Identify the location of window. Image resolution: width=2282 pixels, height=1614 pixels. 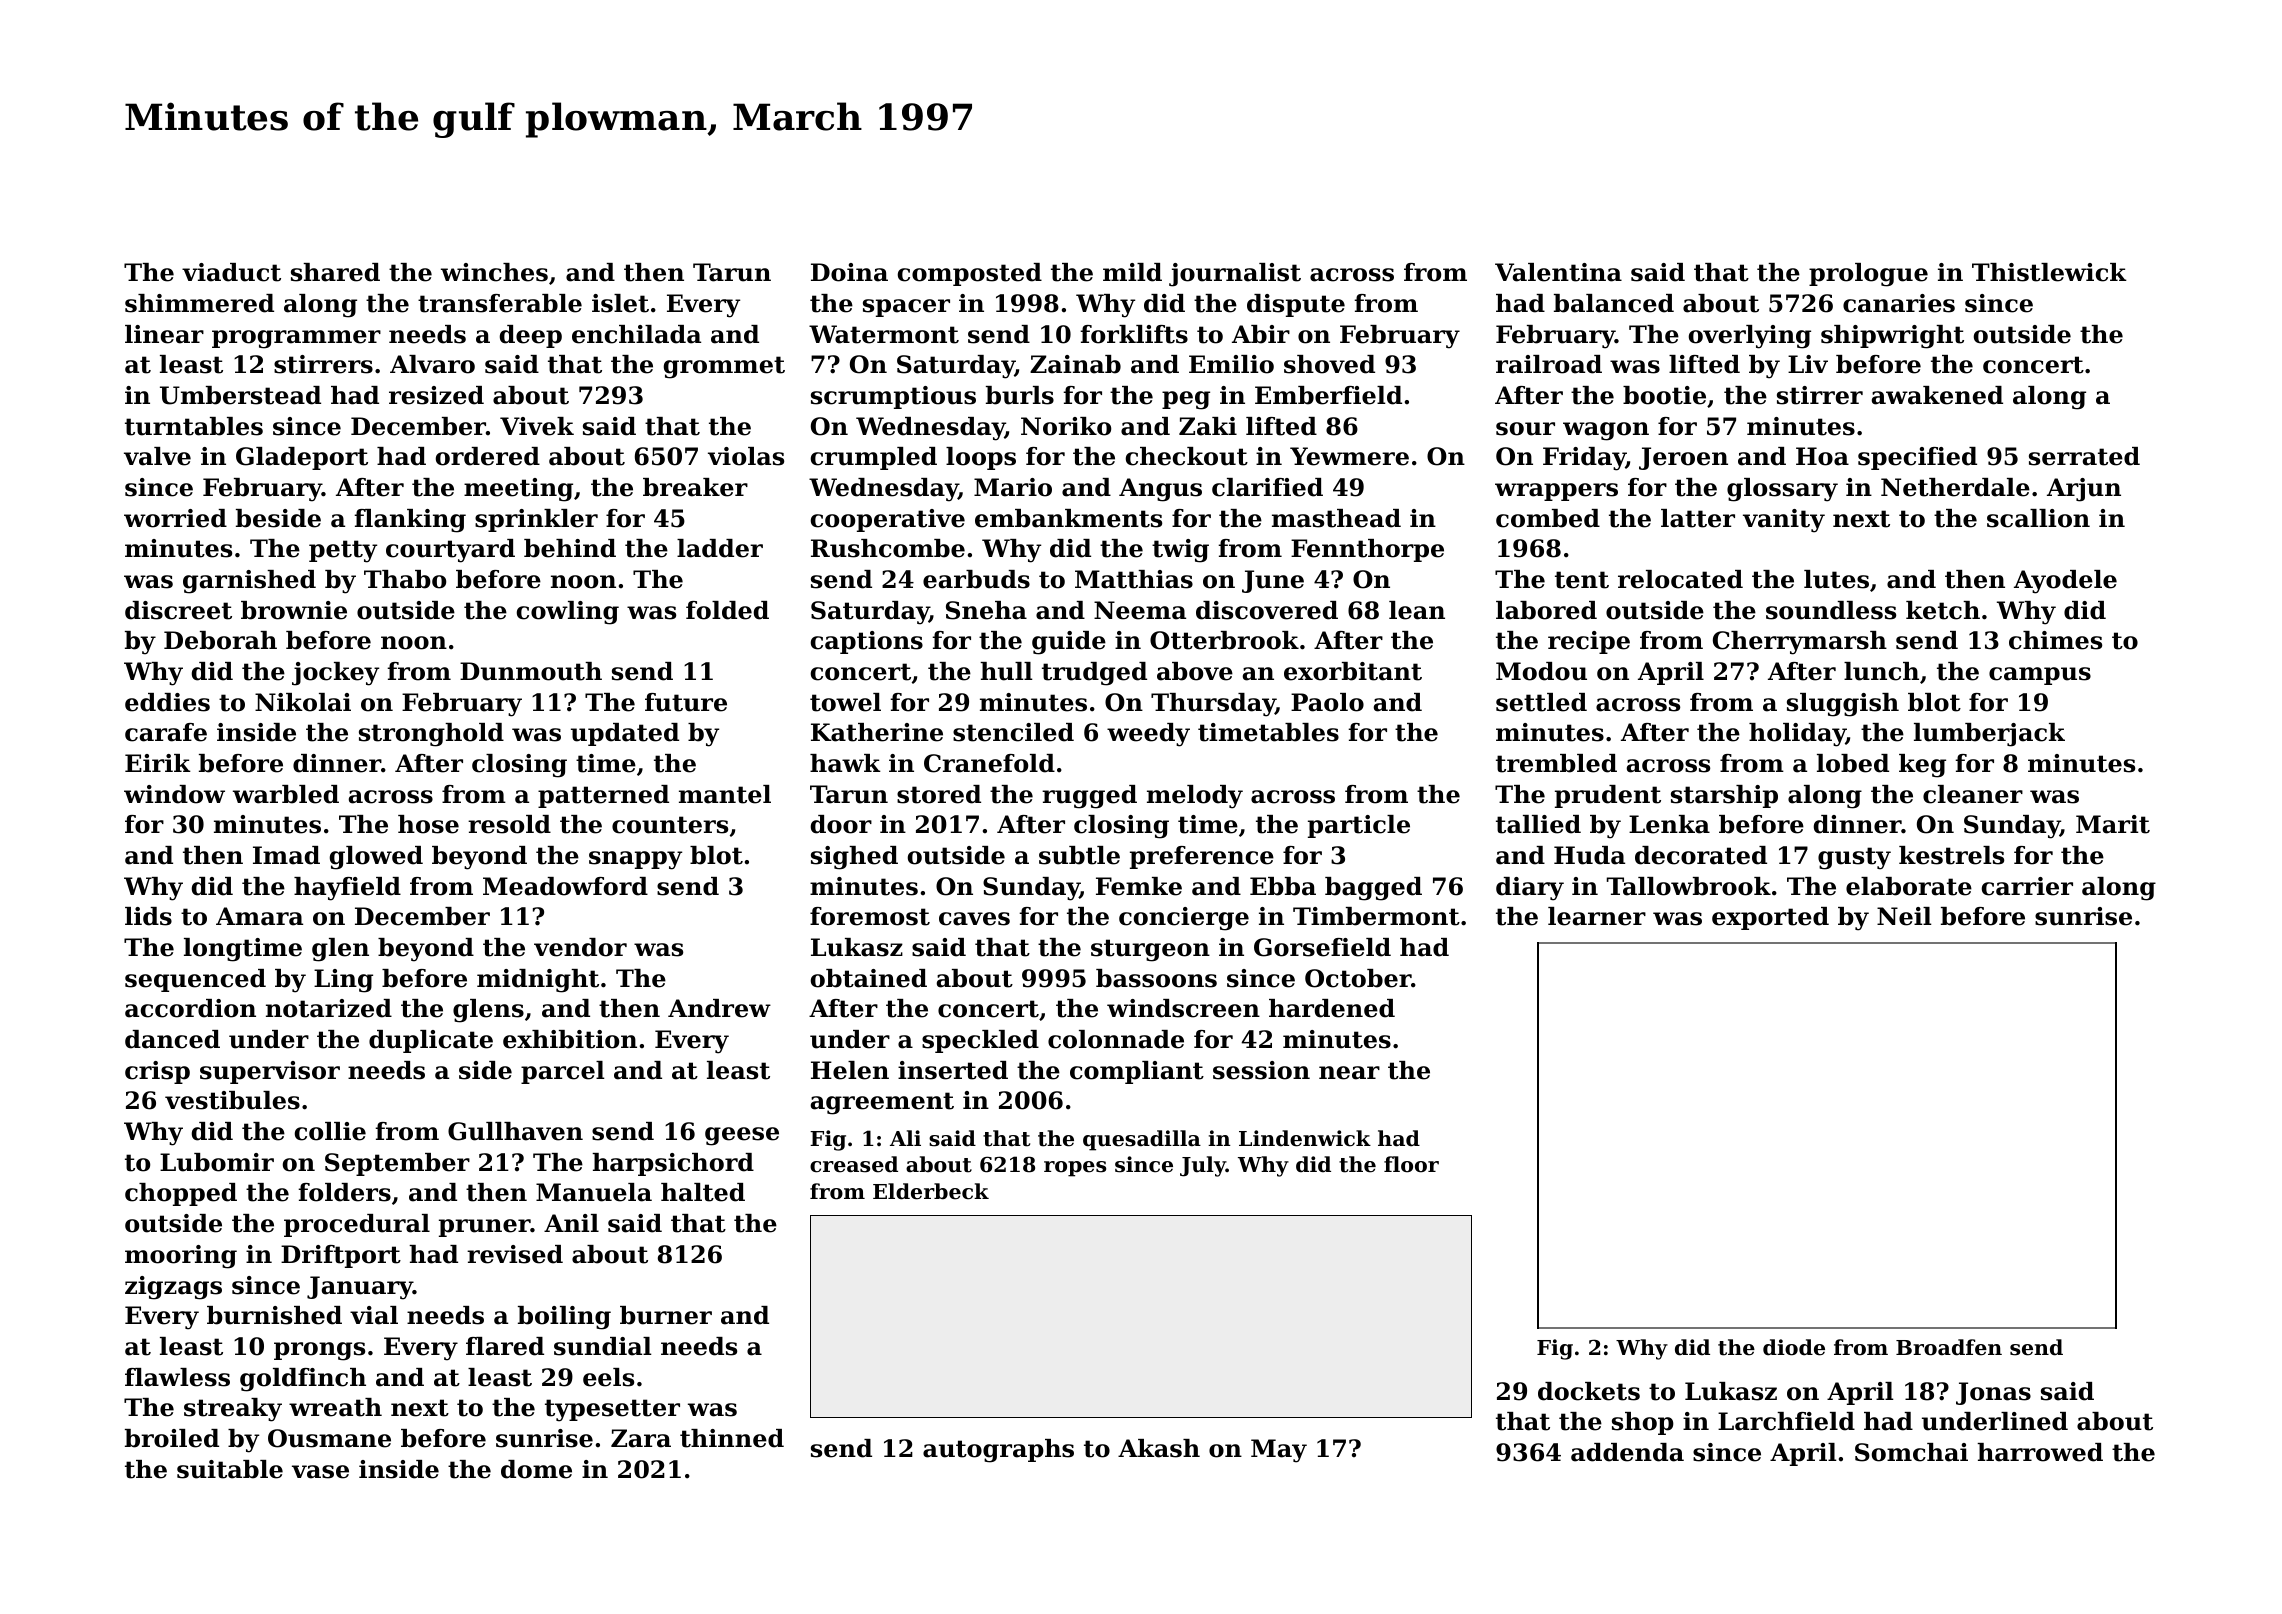
(174, 794).
